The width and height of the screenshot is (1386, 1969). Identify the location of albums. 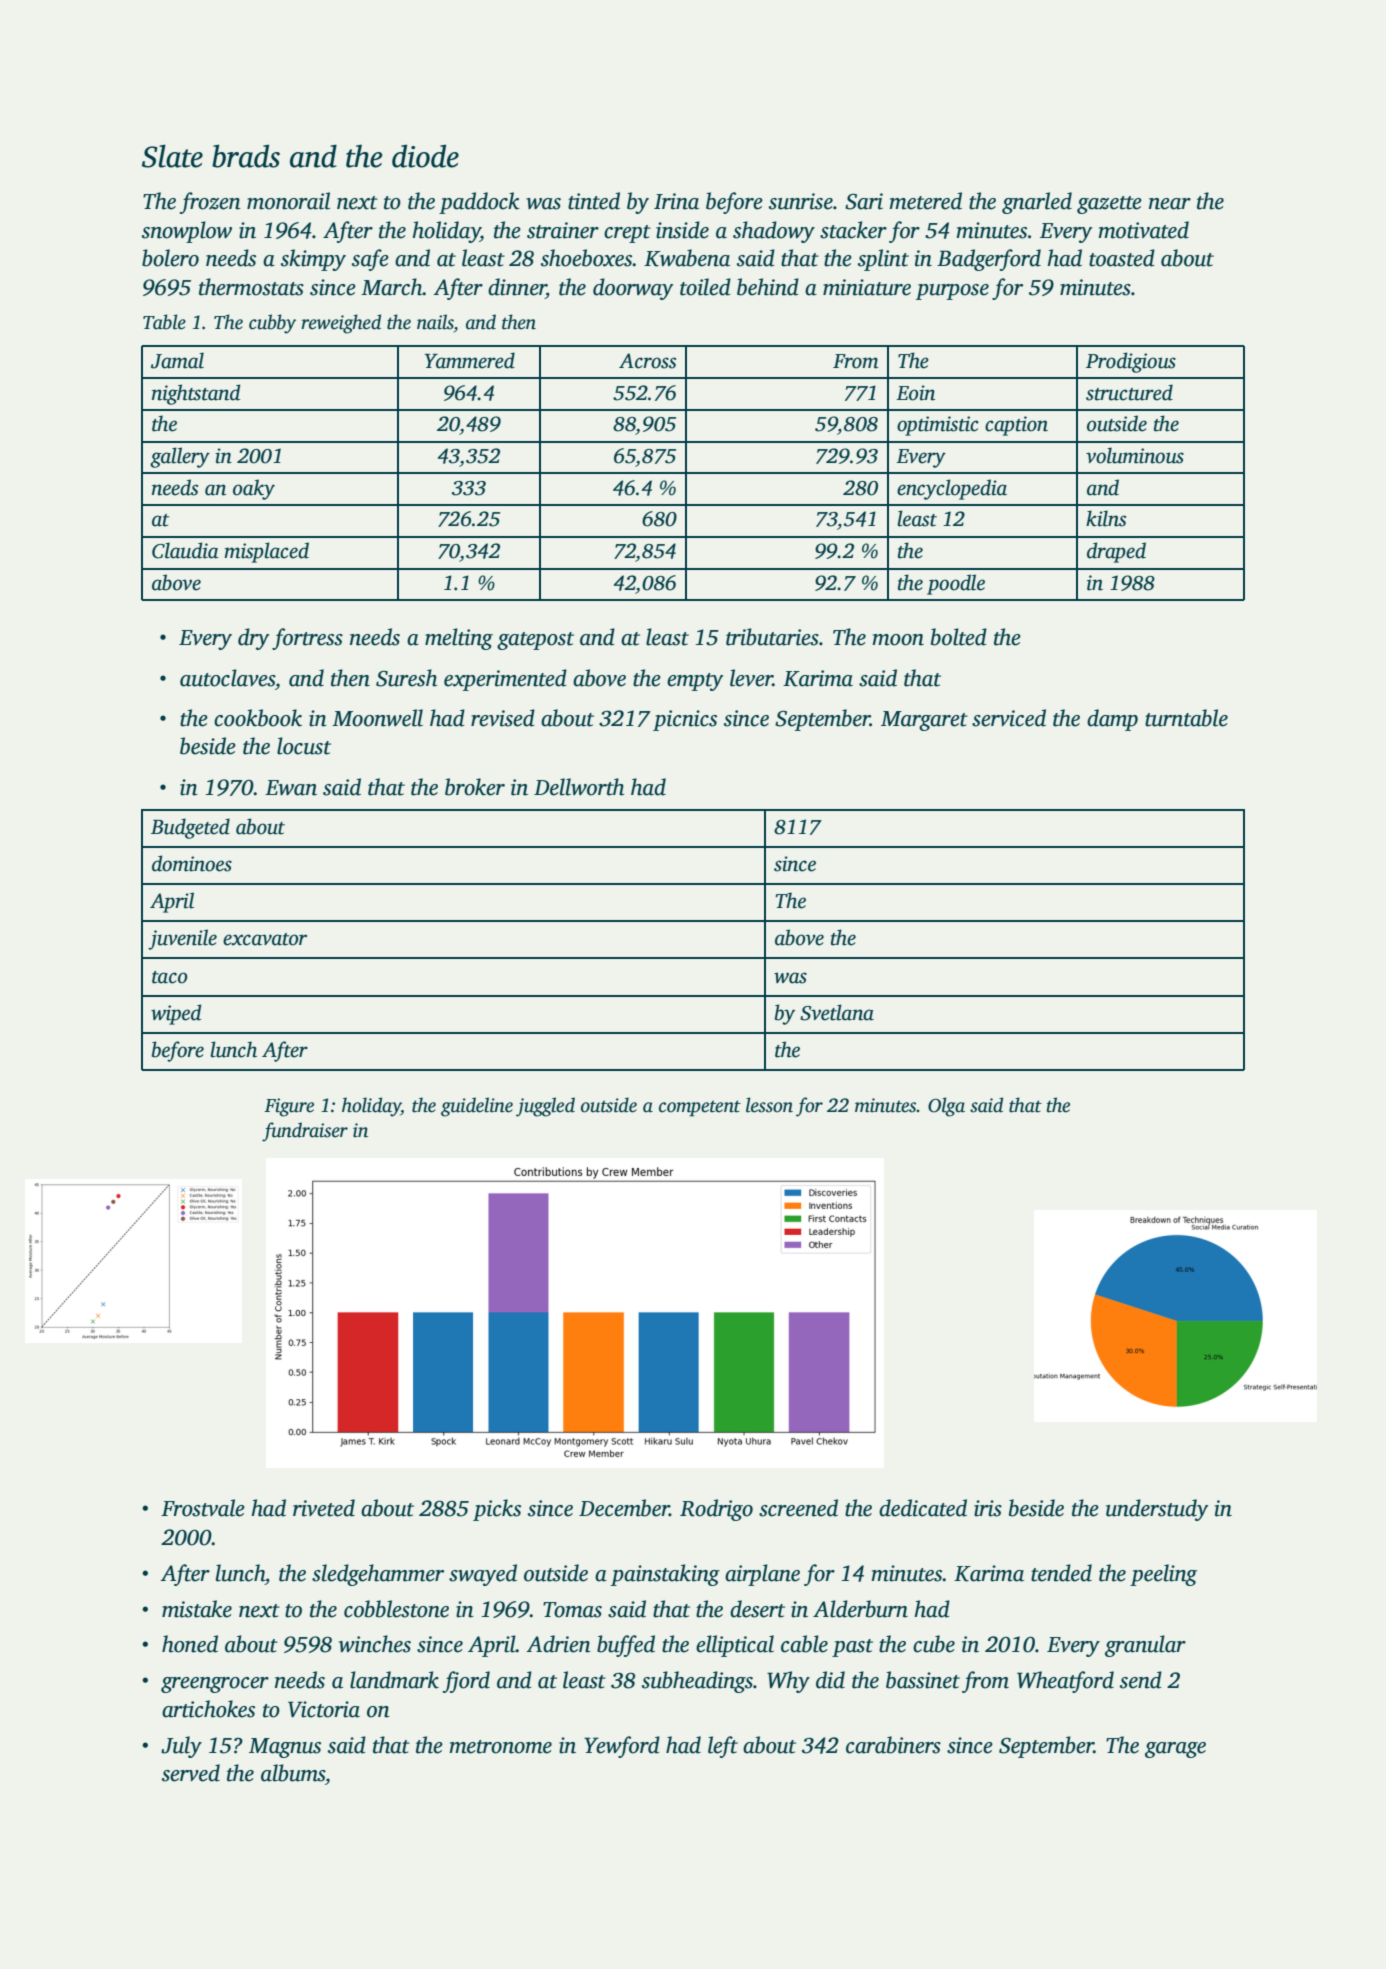
(293, 1773).
